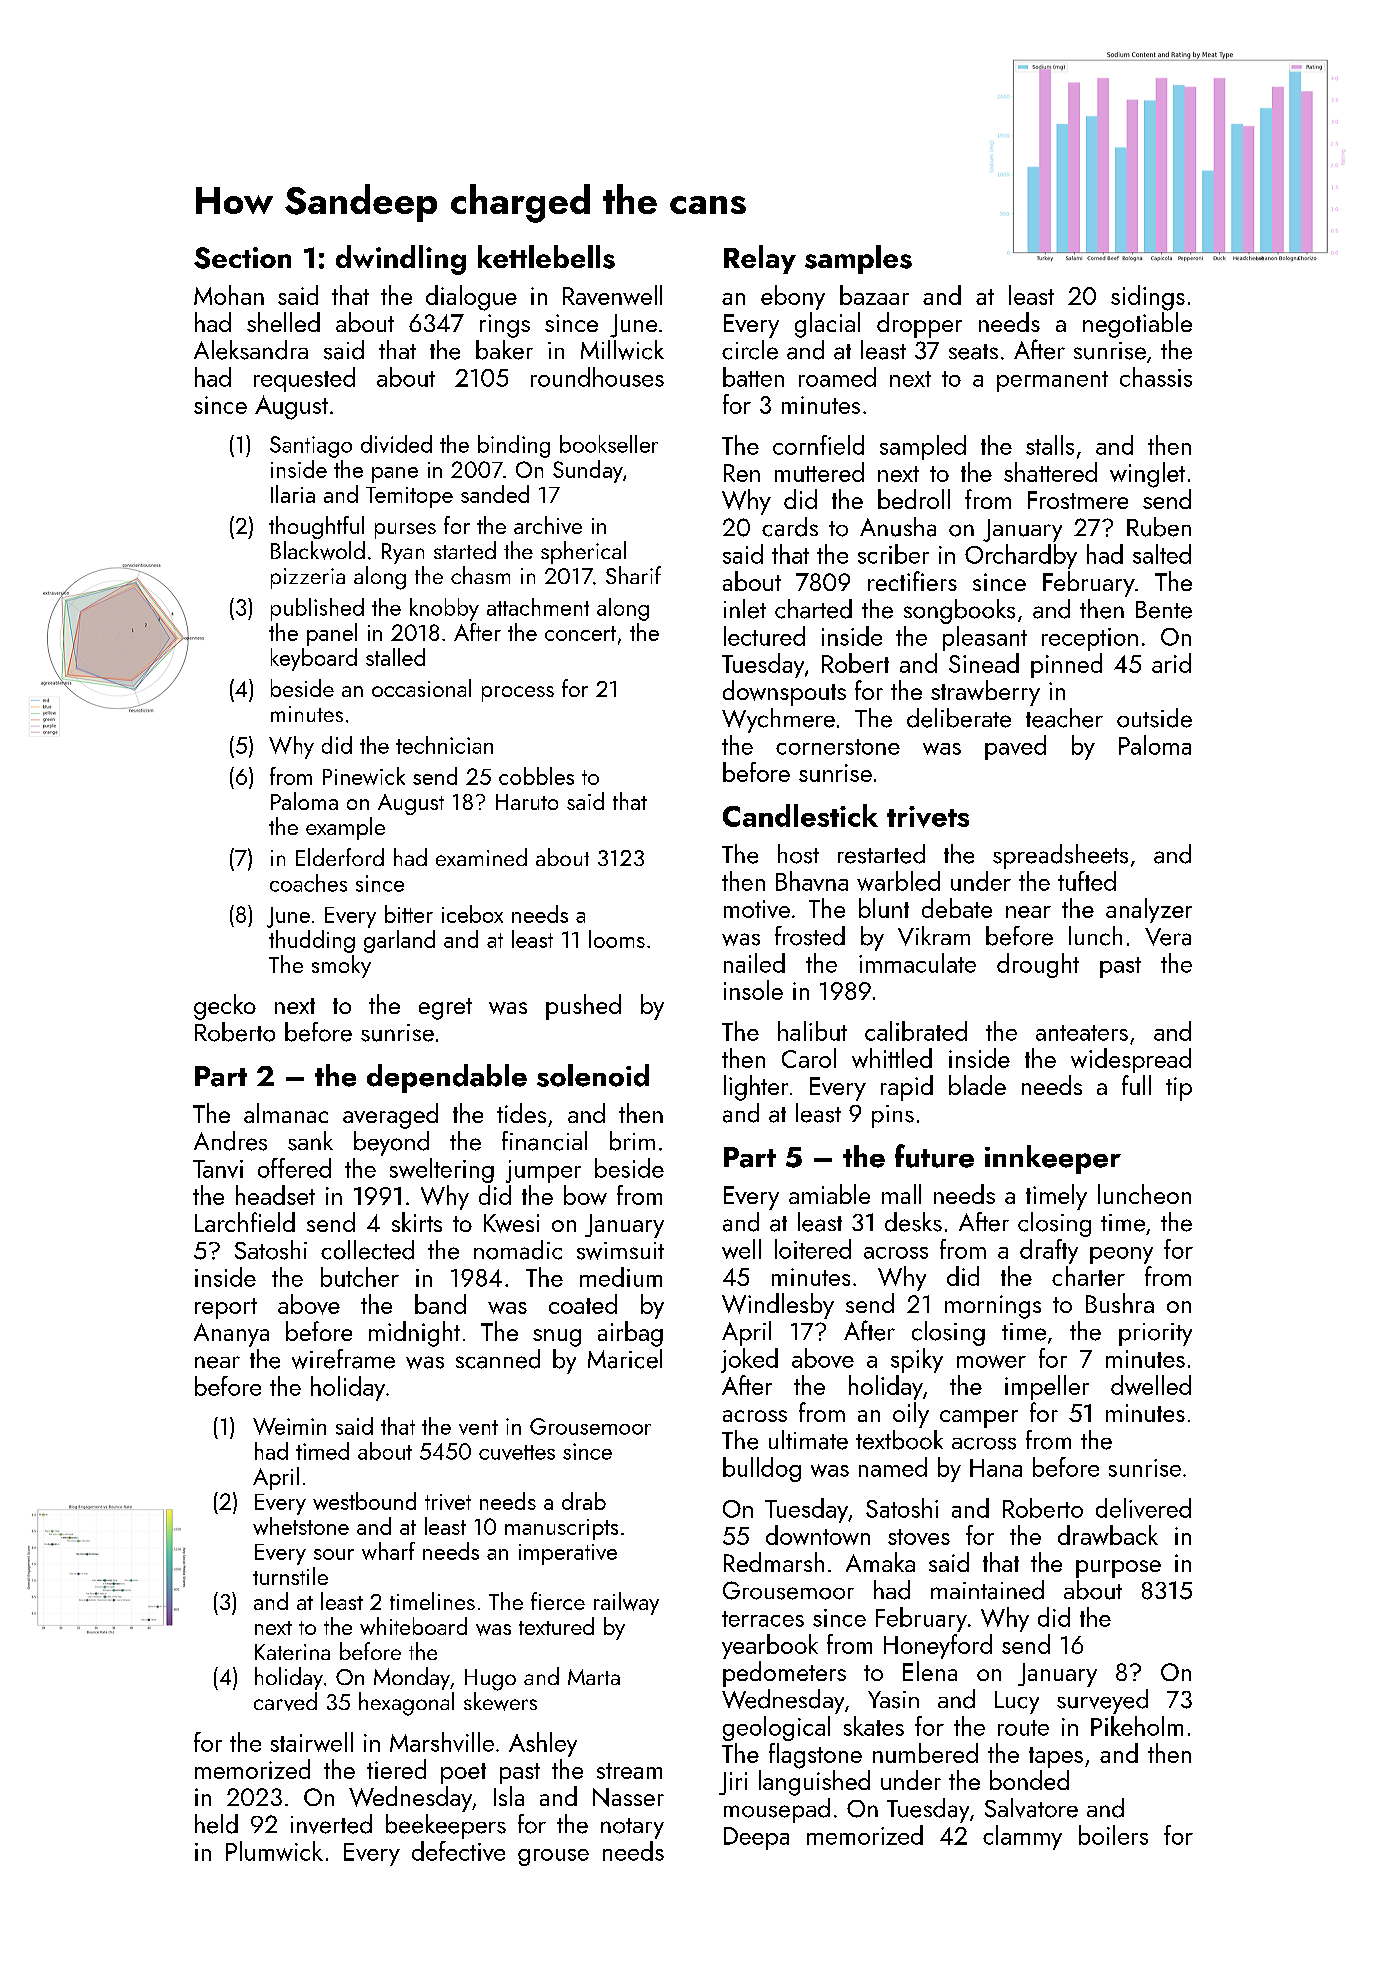 This page has height=1969, width=1386. Describe the element at coordinates (293, 494) in the page. I see `Ilaria` at that location.
